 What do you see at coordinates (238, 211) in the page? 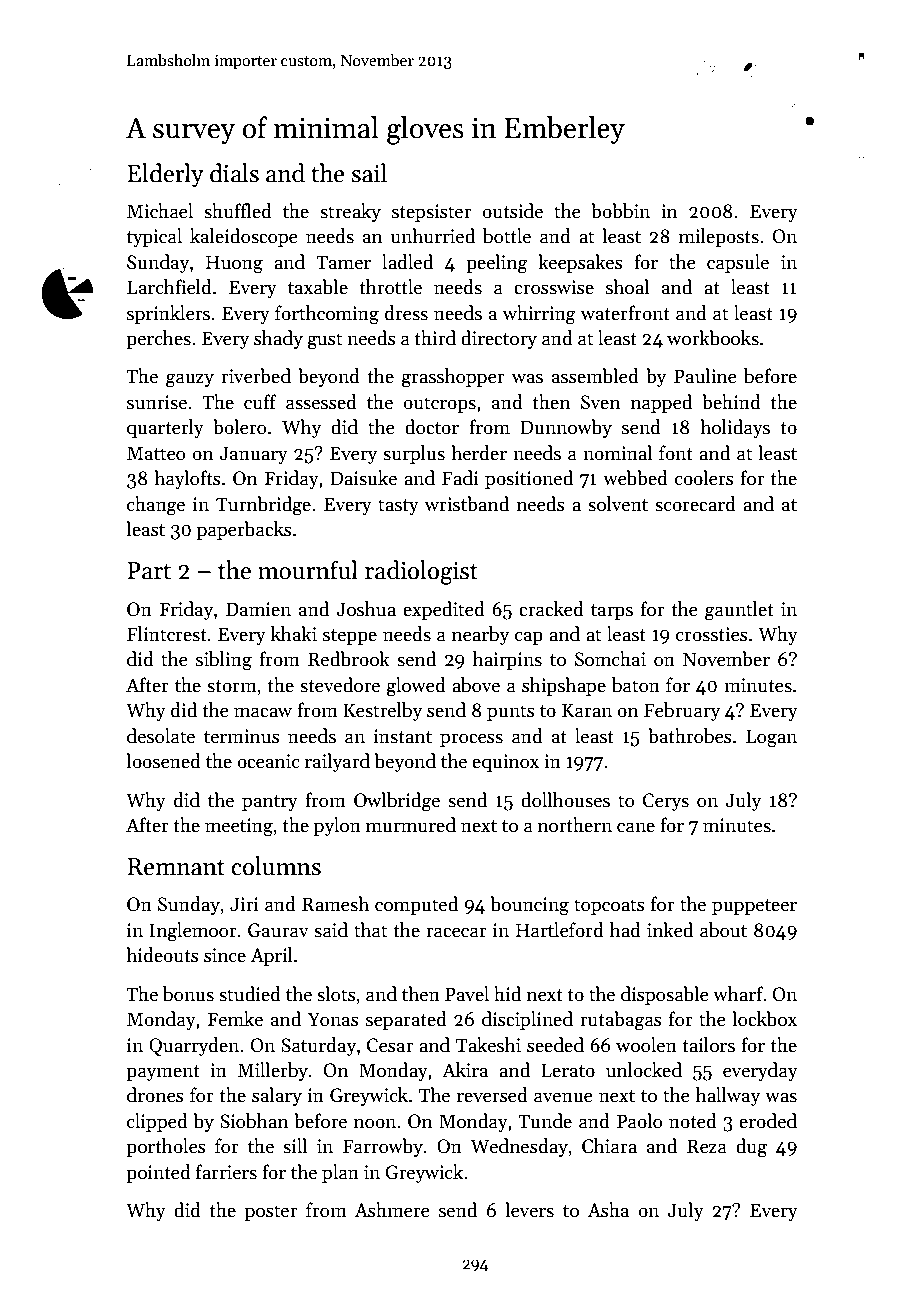
I see `shuffled` at bounding box center [238, 211].
